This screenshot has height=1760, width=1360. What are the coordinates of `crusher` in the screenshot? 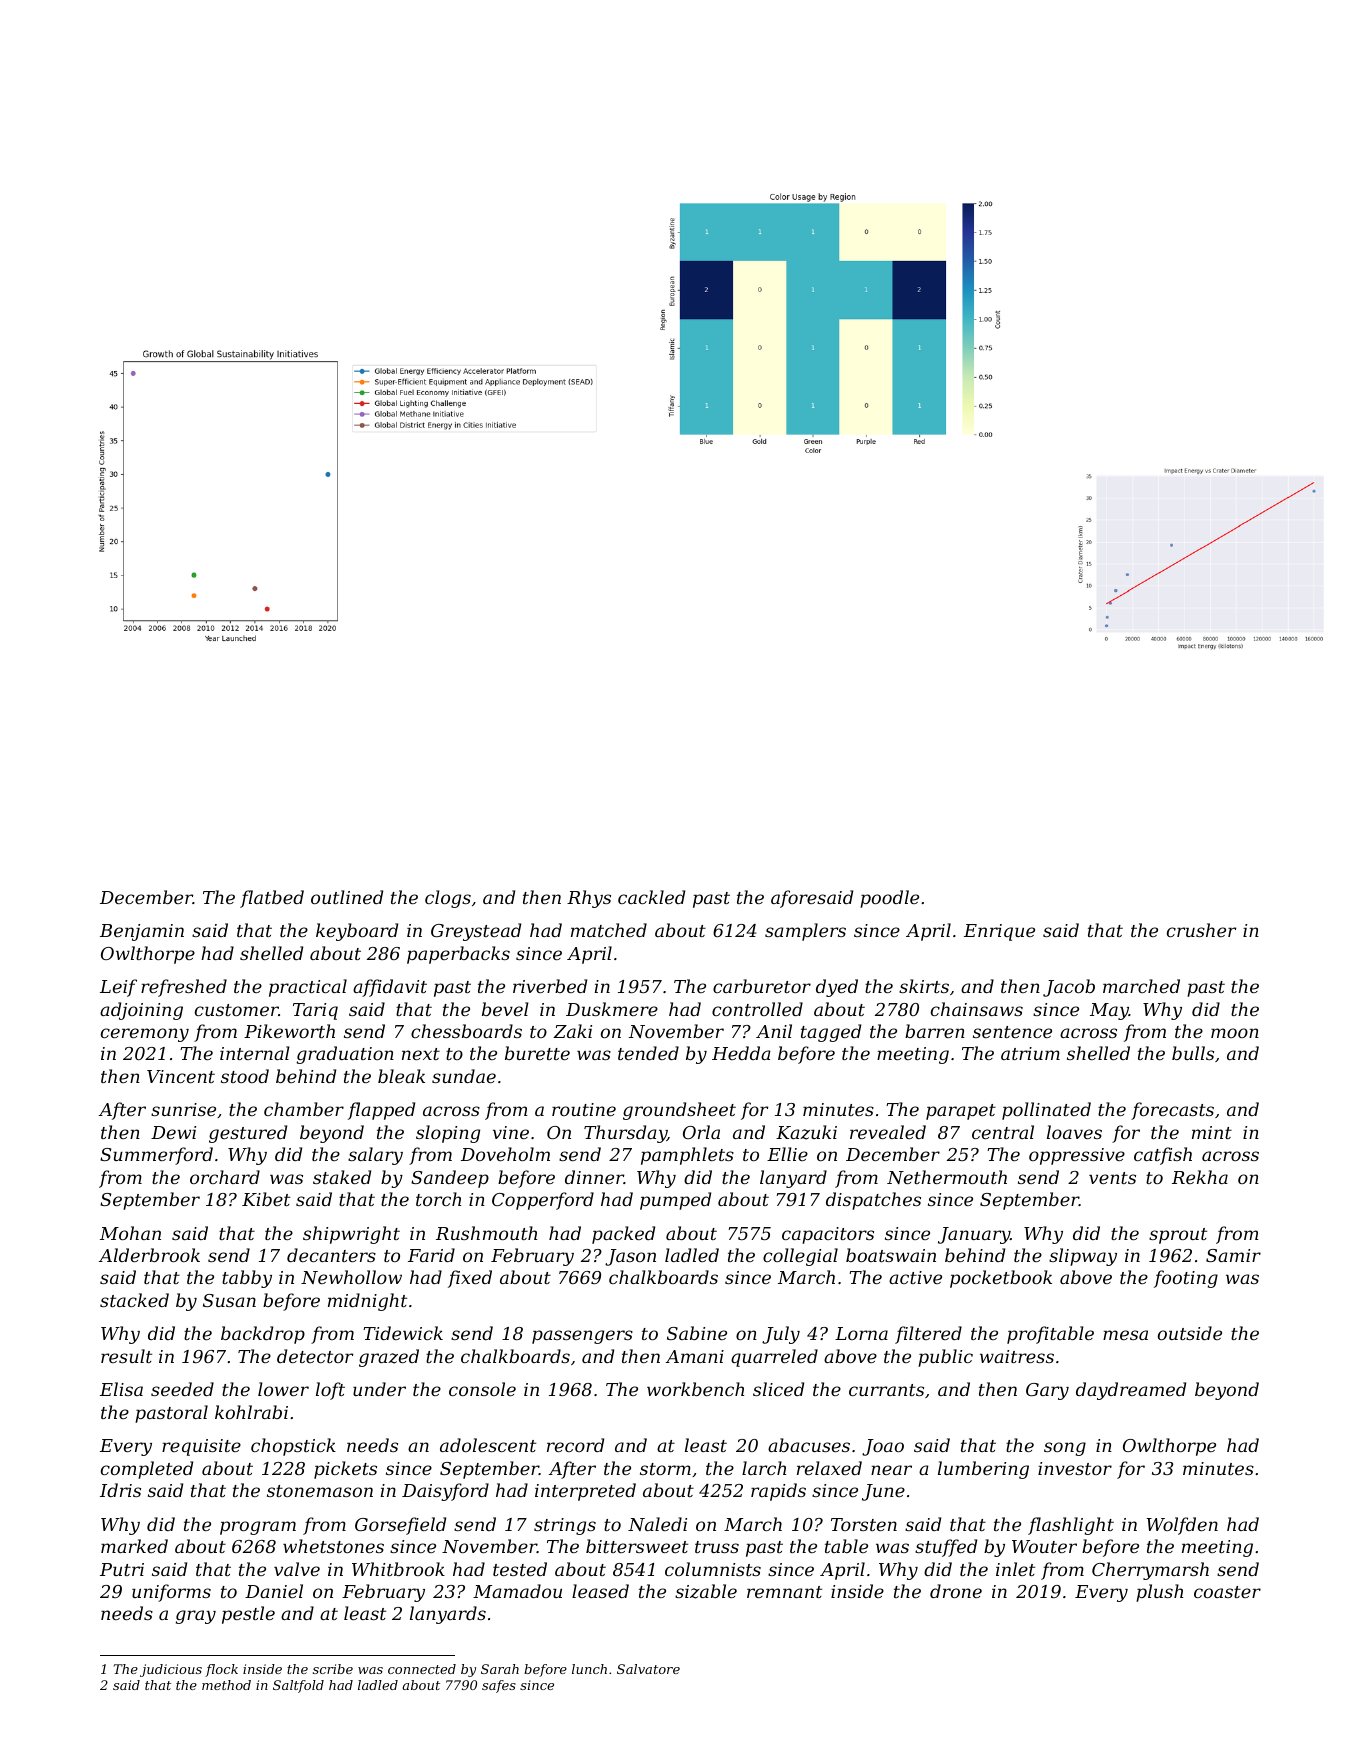 It's located at (1201, 930).
